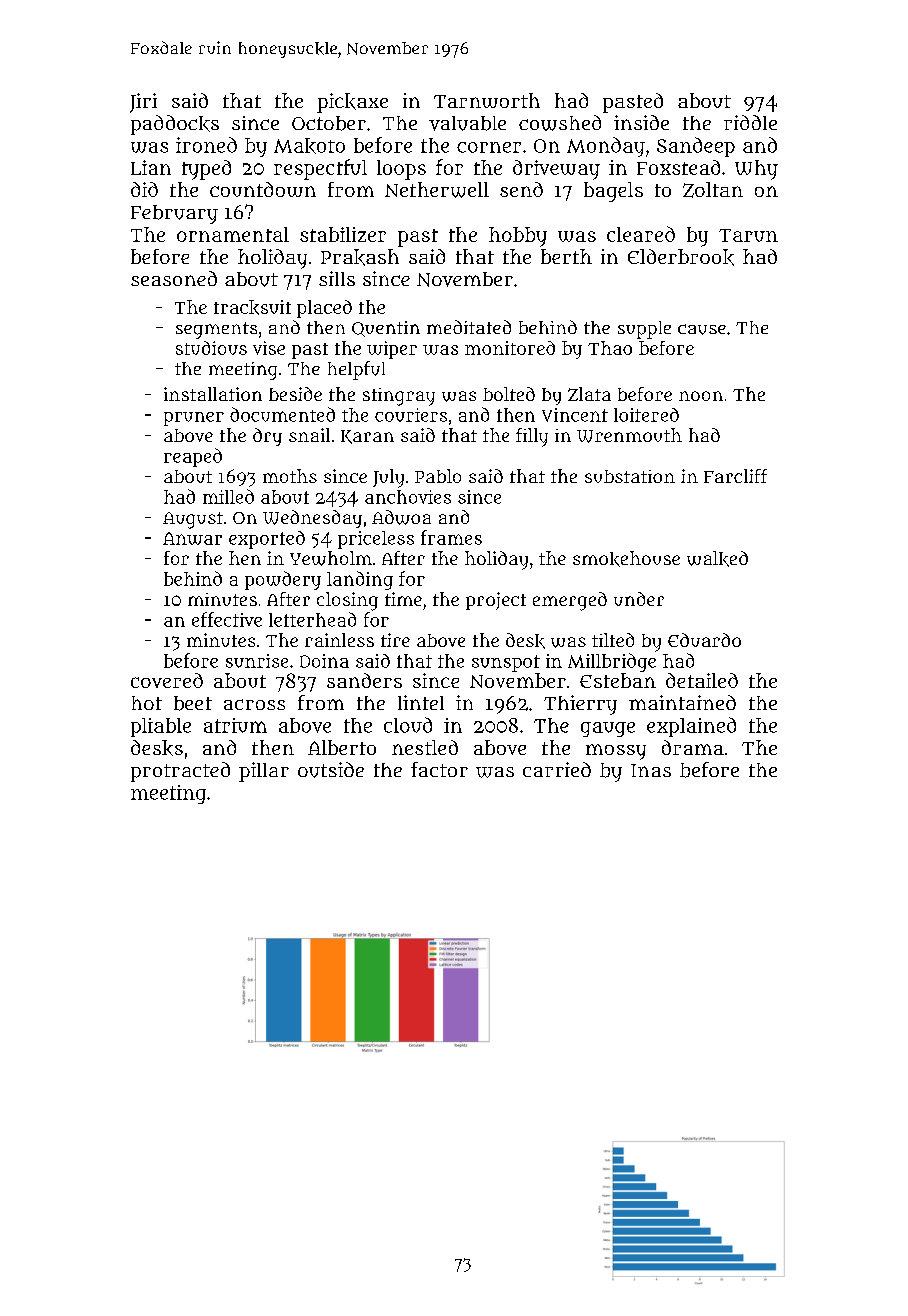 The width and height of the screenshot is (908, 1316). What do you see at coordinates (613, 640) in the screenshot?
I see `tilted` at bounding box center [613, 640].
